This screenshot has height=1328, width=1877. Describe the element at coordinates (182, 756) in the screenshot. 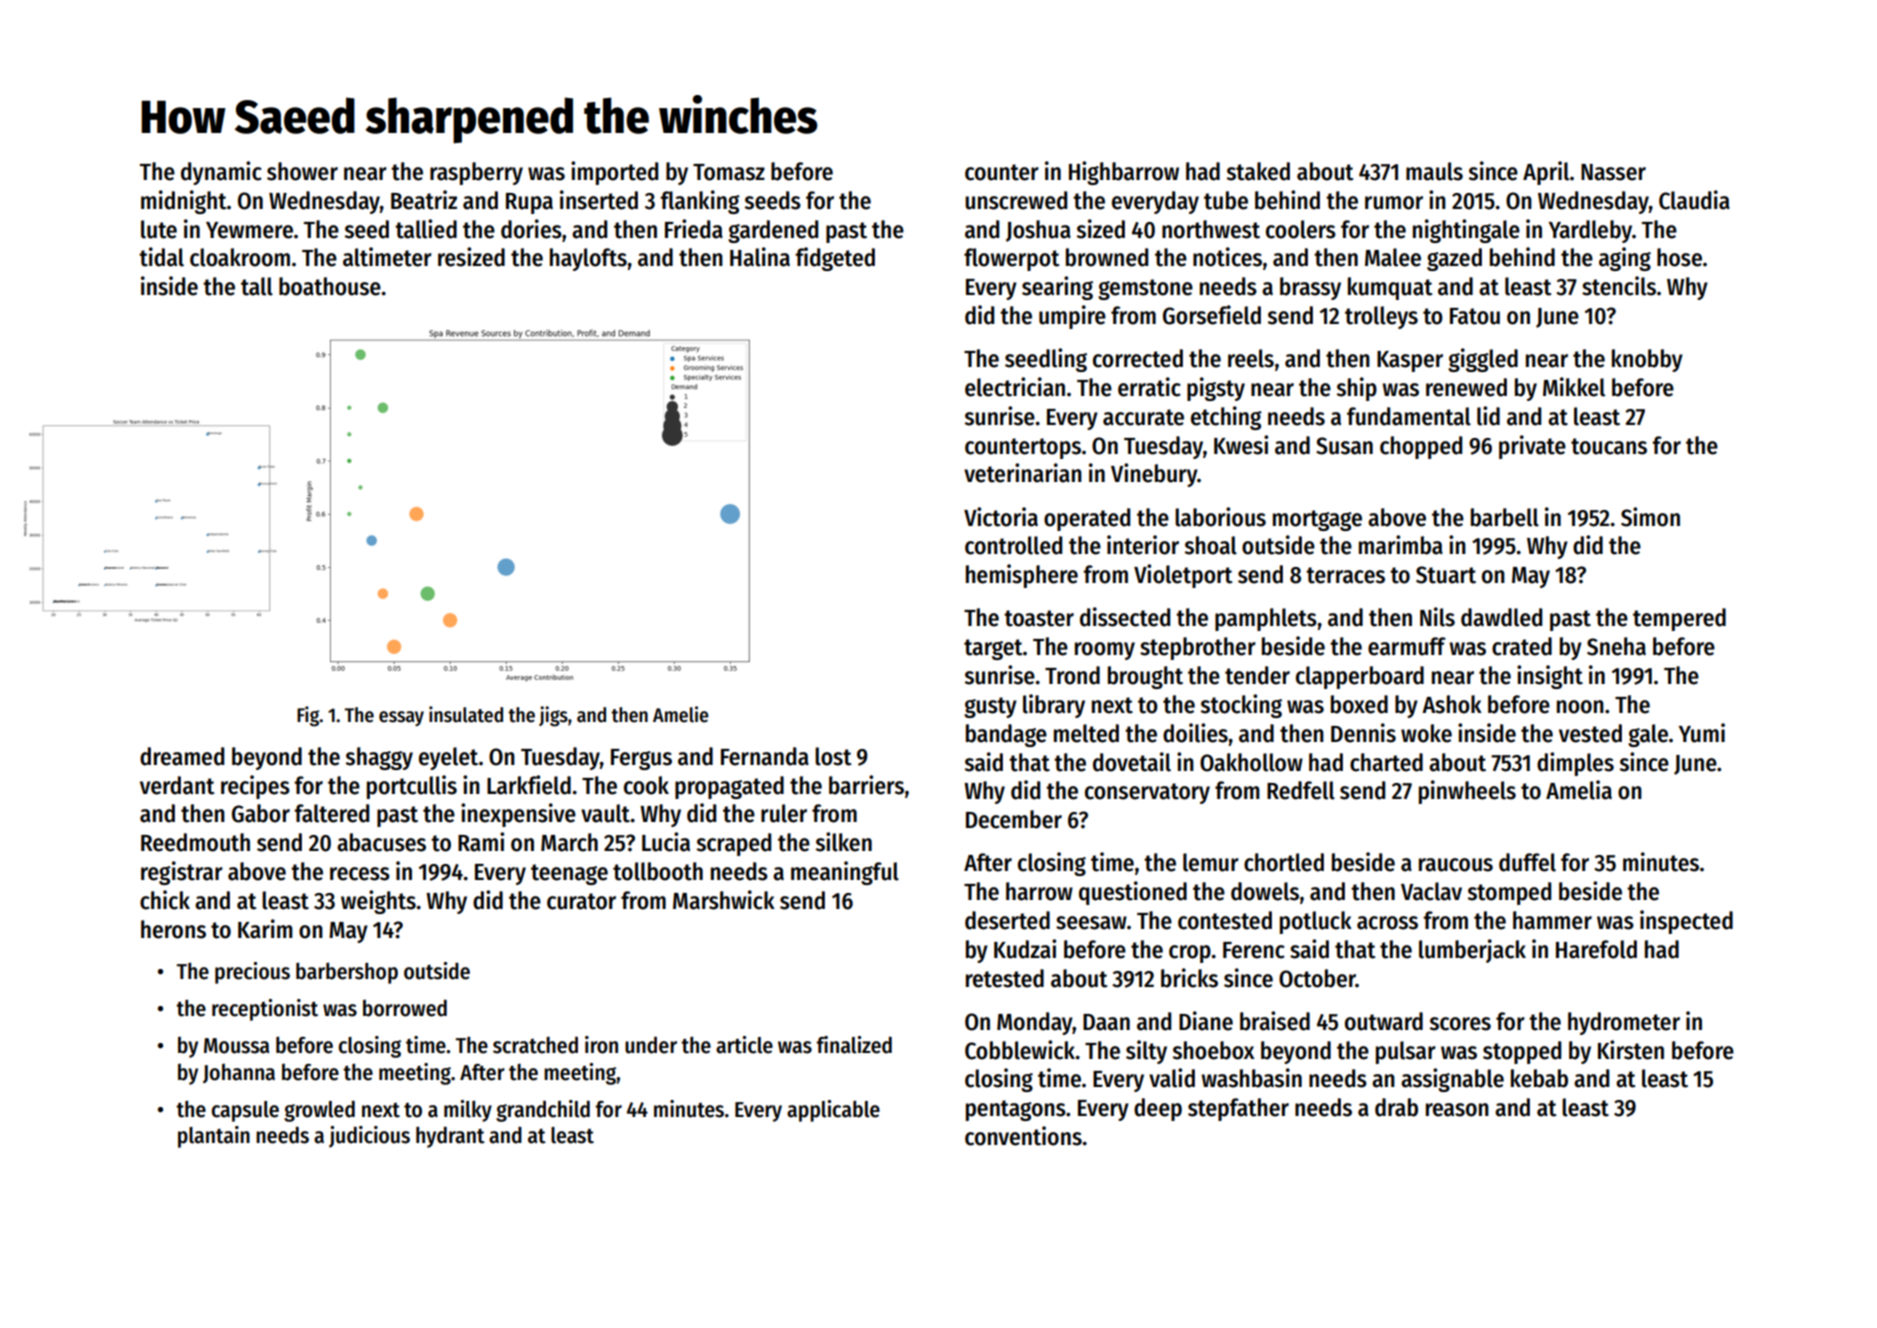

I see `dreamed` at that location.
